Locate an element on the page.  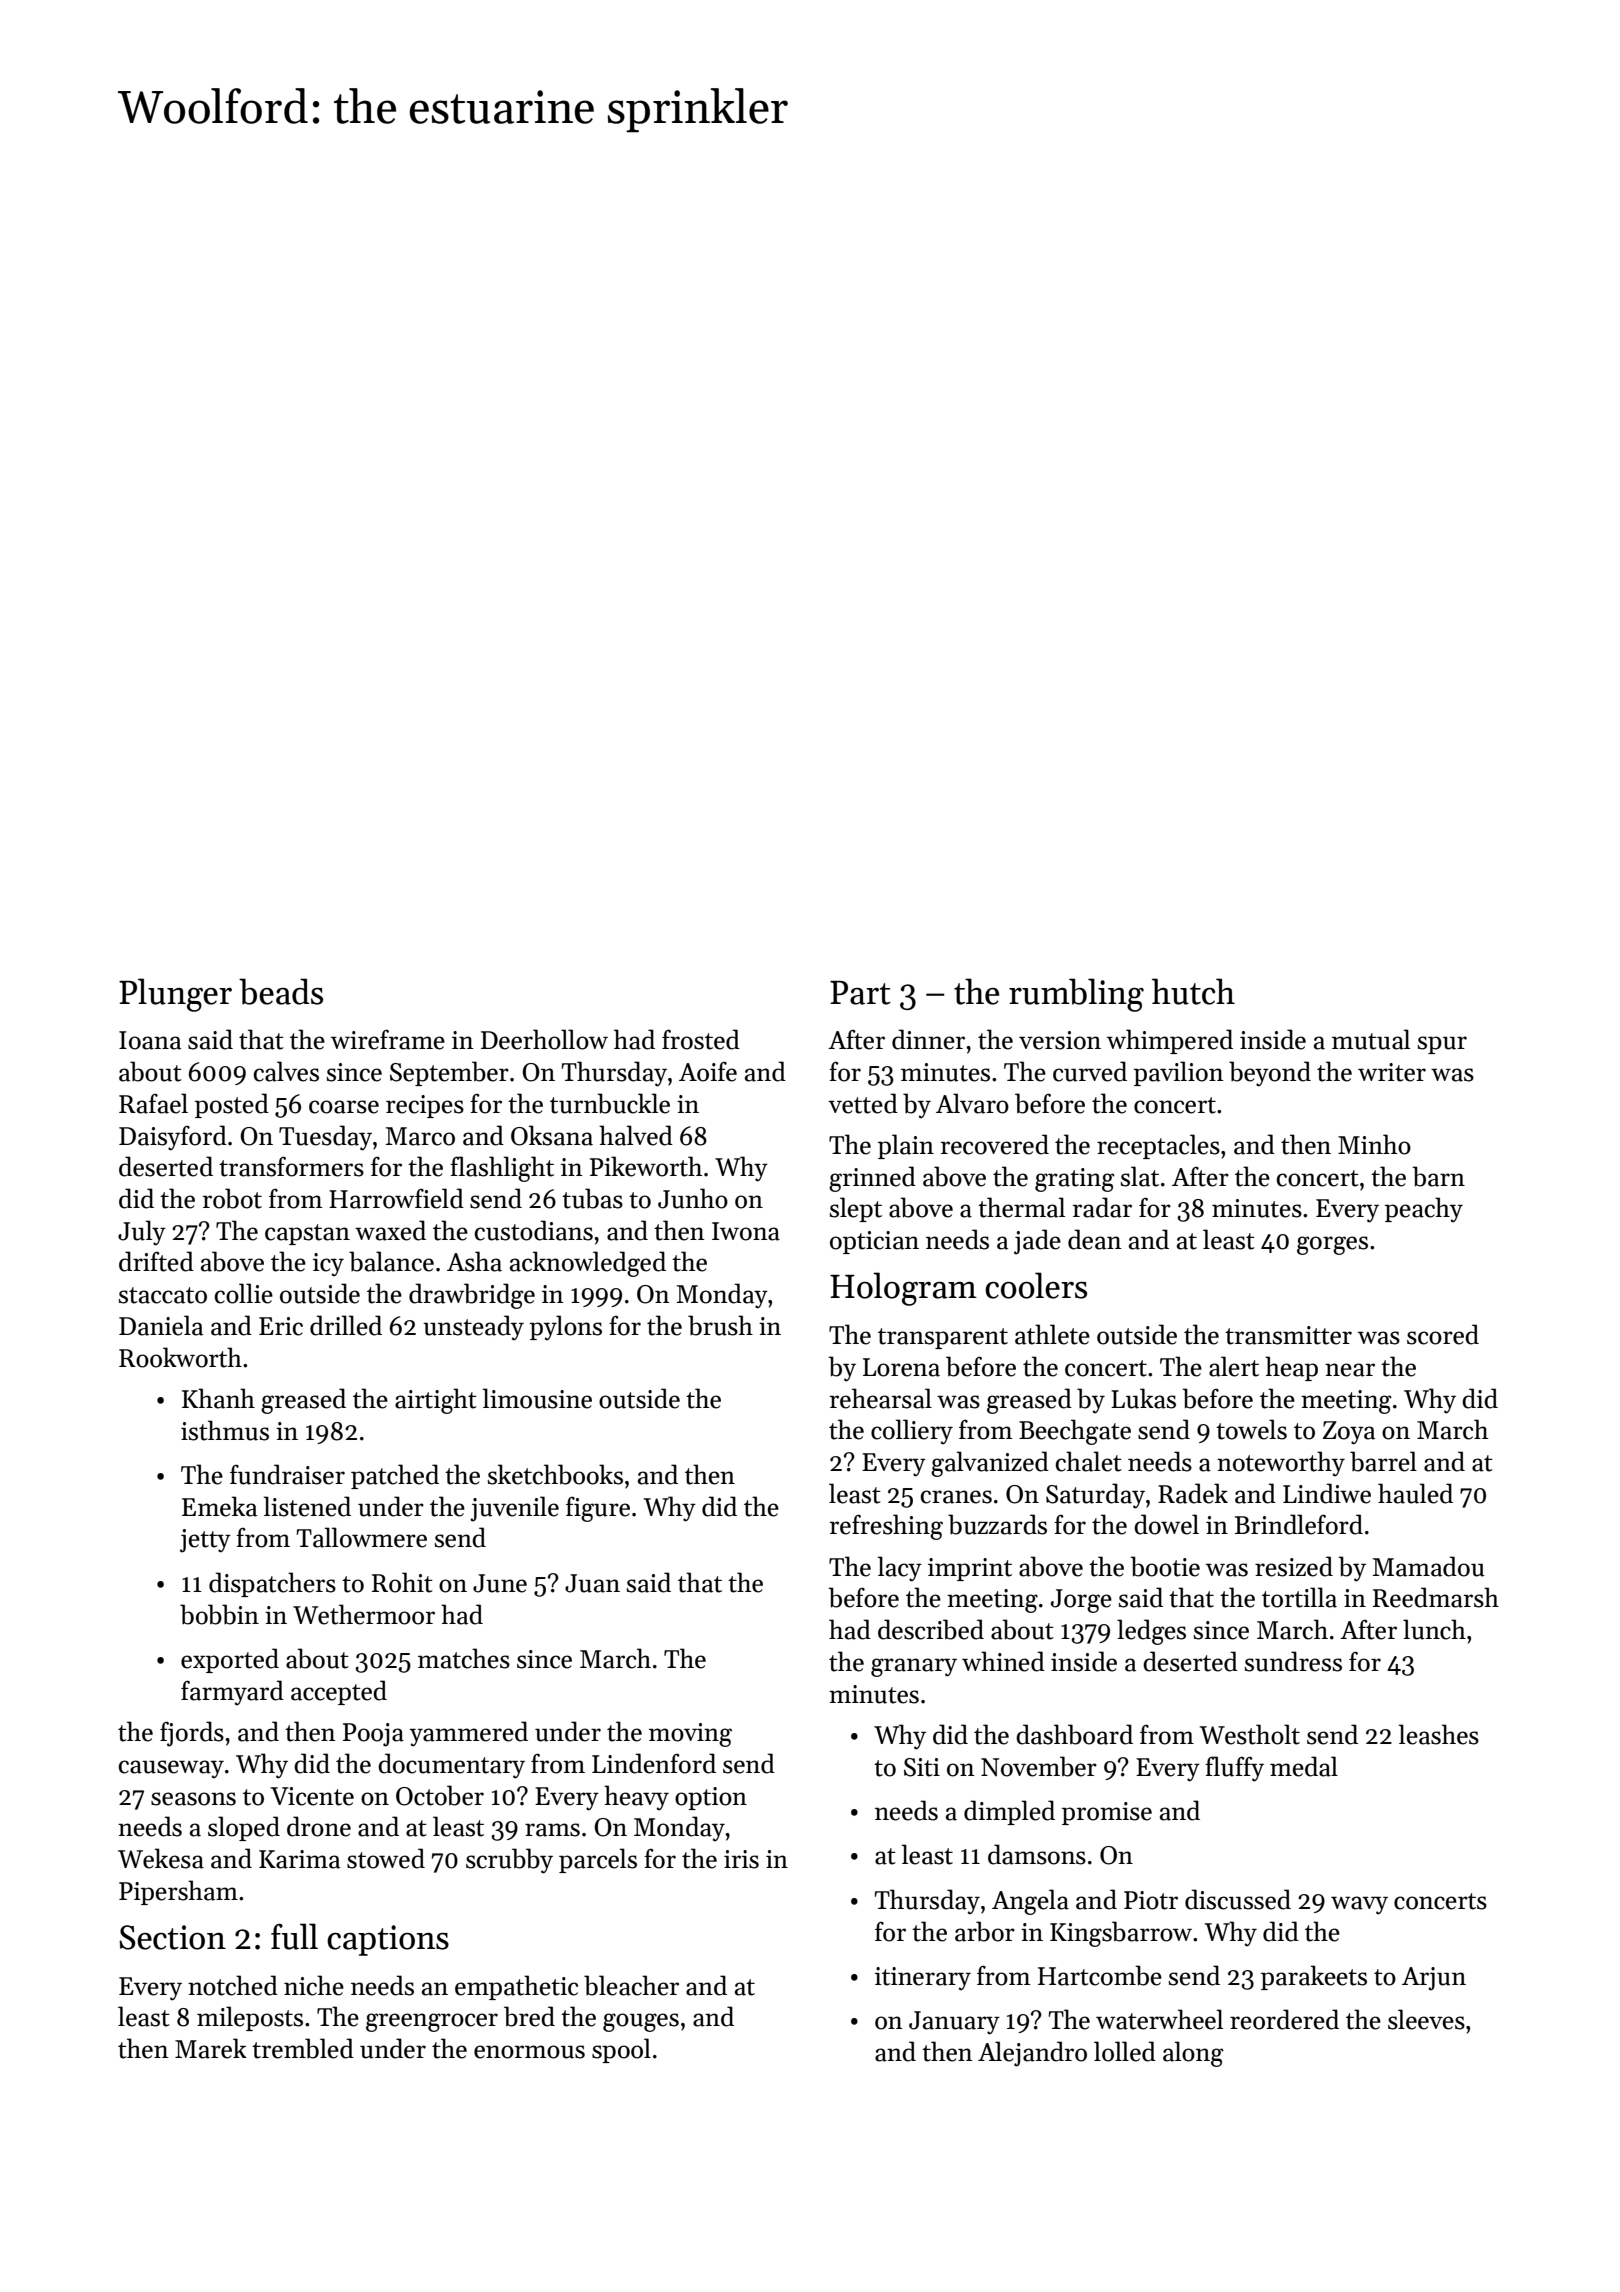
wavy is located at coordinates (1359, 1905).
